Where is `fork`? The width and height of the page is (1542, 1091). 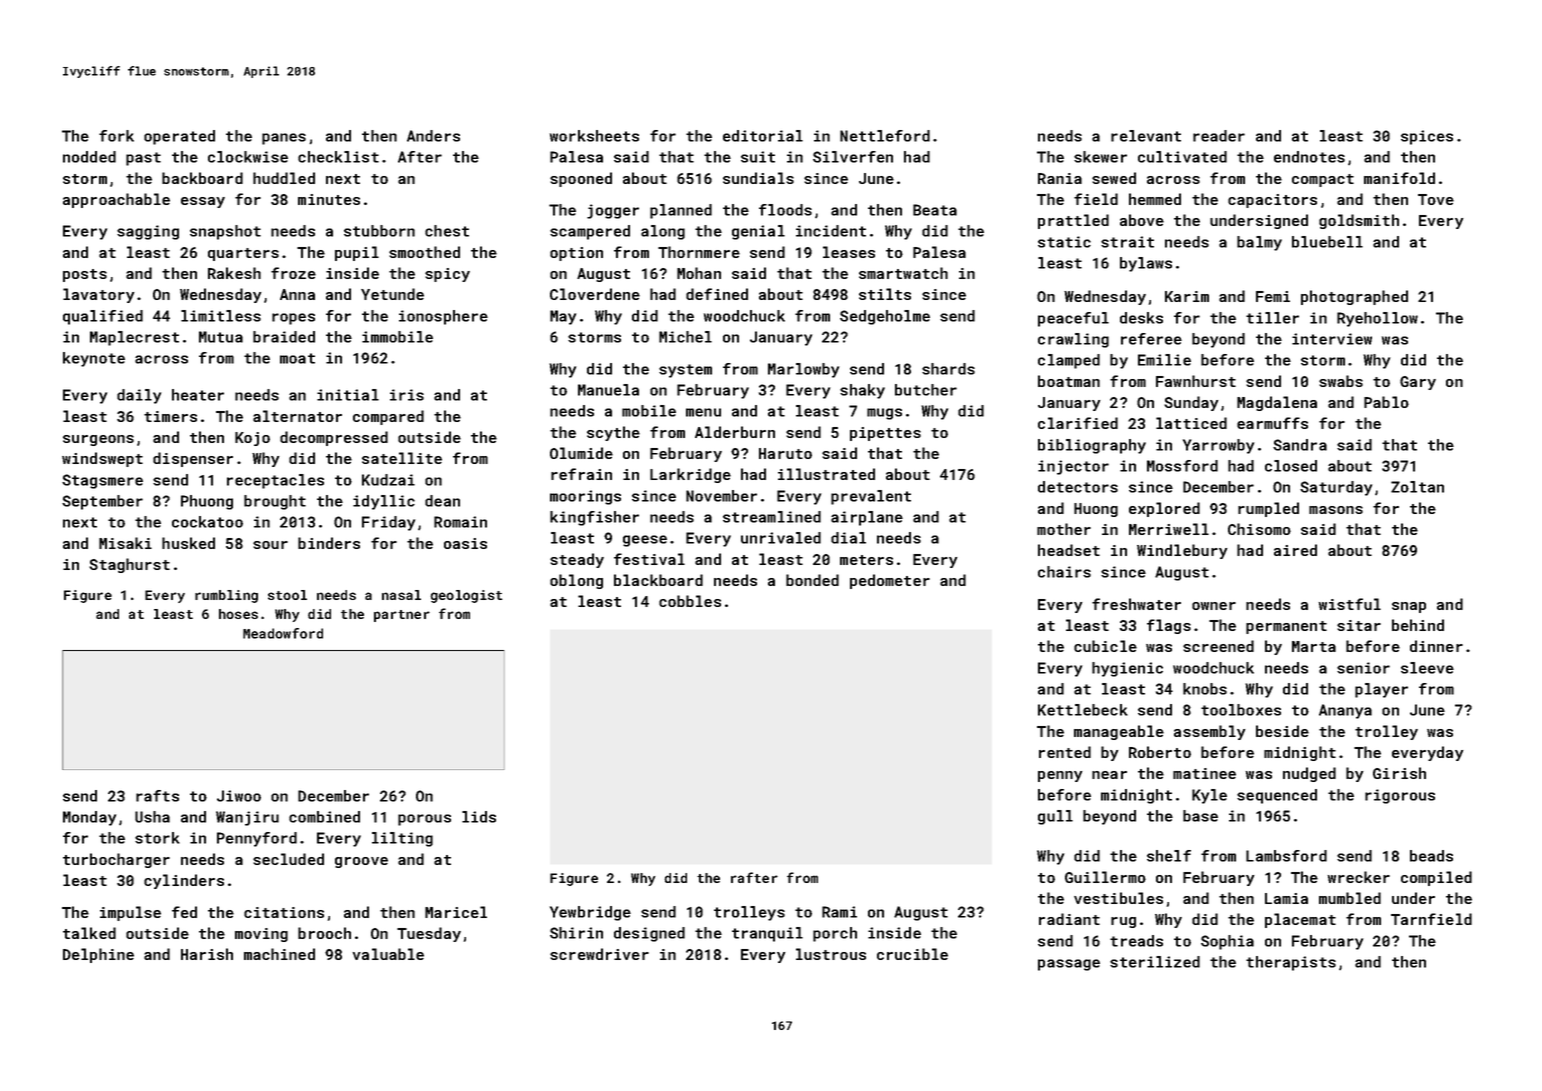 fork is located at coordinates (116, 136).
